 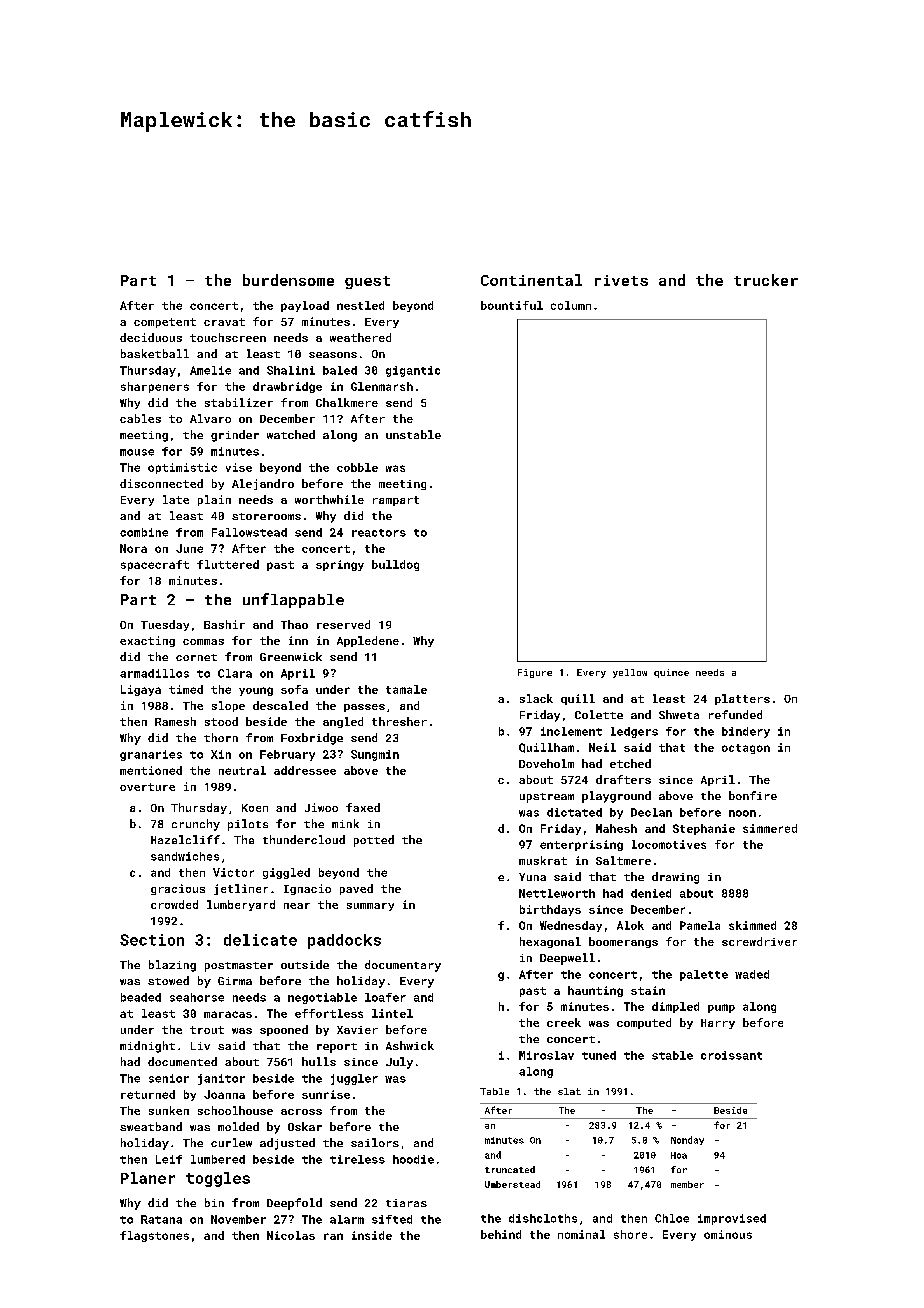 I want to click on muskrat, so click(x=543, y=860).
